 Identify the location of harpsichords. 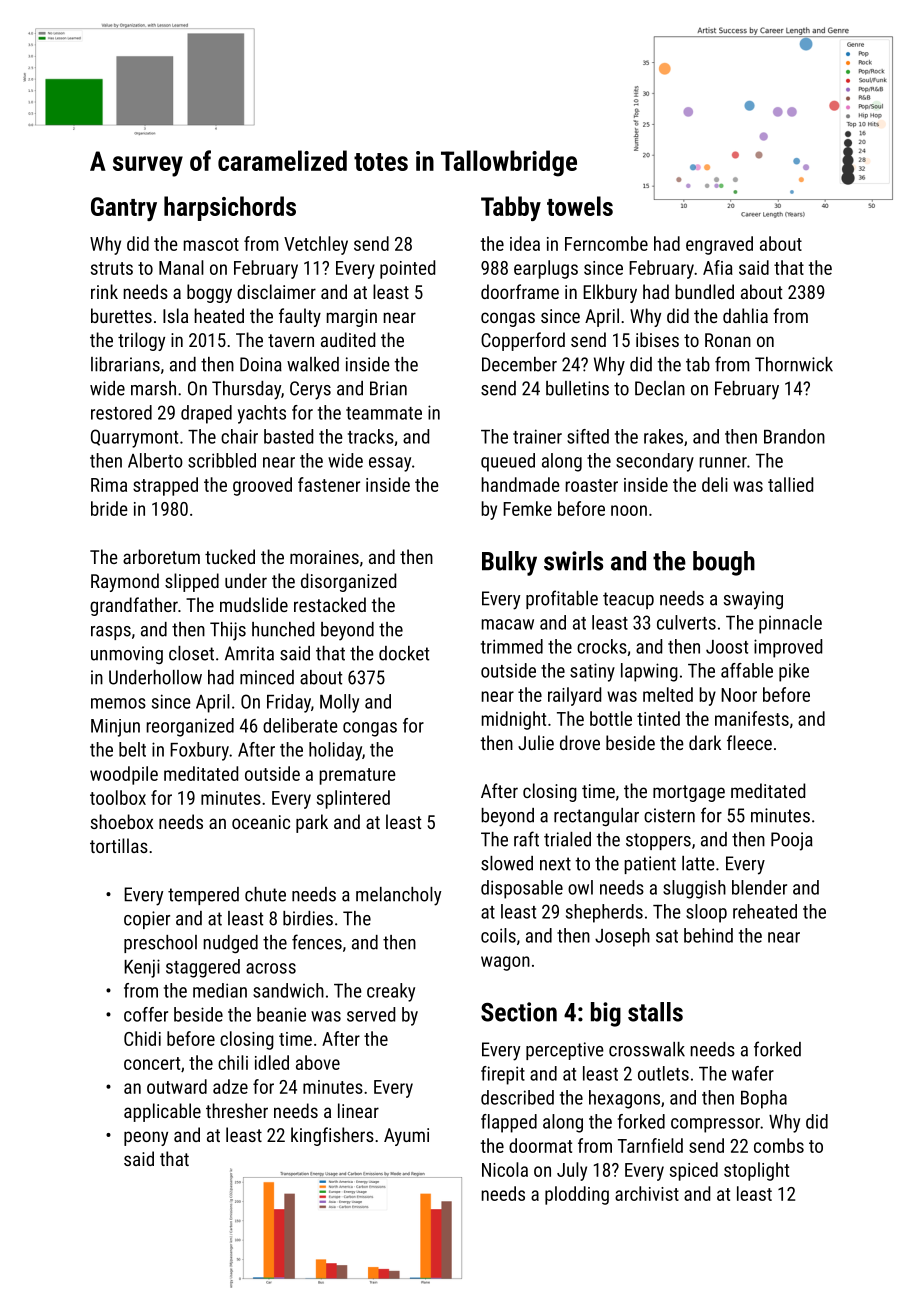
(230, 208).
